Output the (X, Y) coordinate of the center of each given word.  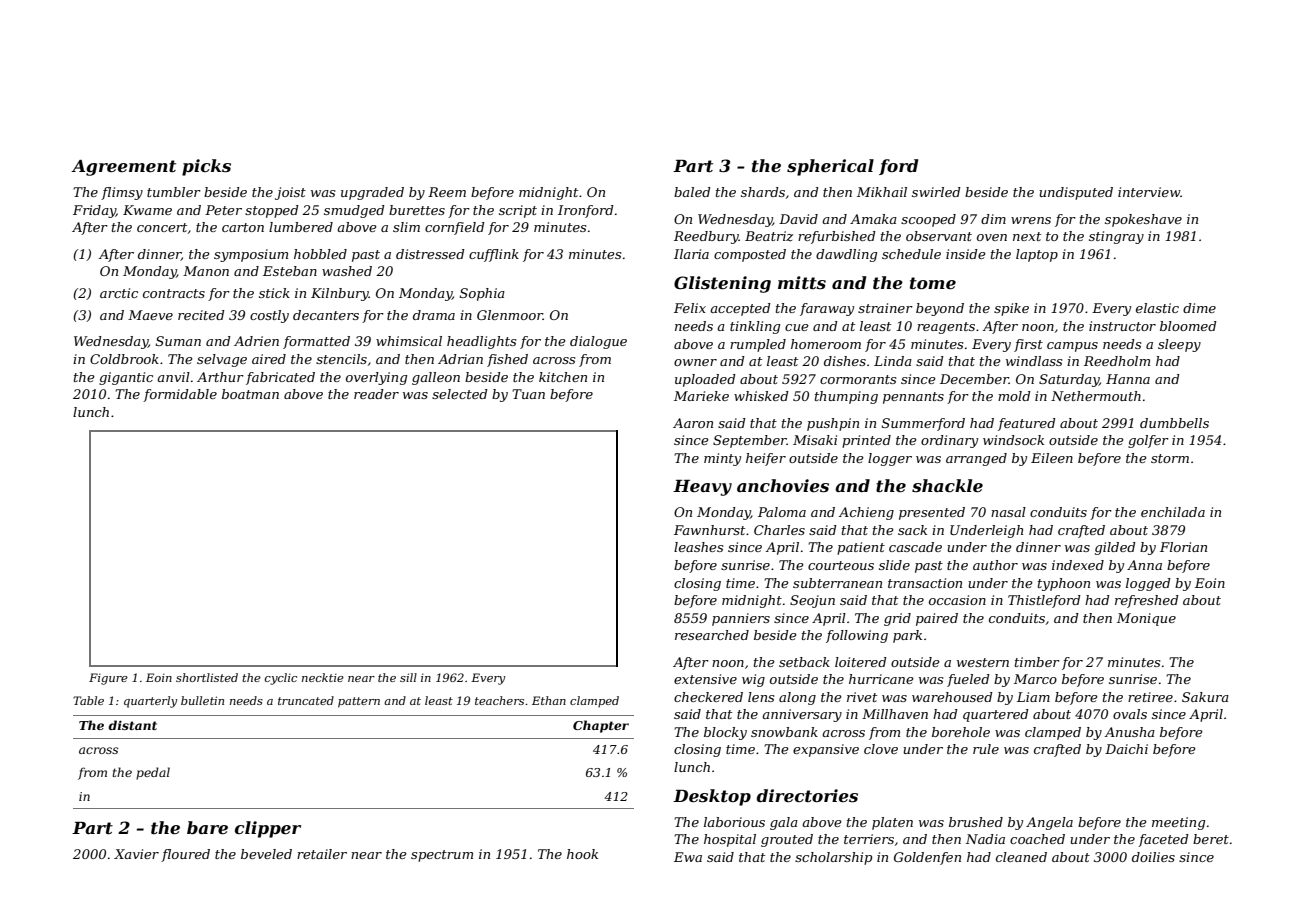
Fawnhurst (709, 530)
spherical (830, 167)
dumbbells (1174, 423)
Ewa (688, 857)
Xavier (136, 854)
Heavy (702, 488)
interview (1149, 192)
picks (206, 167)
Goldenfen (927, 858)
